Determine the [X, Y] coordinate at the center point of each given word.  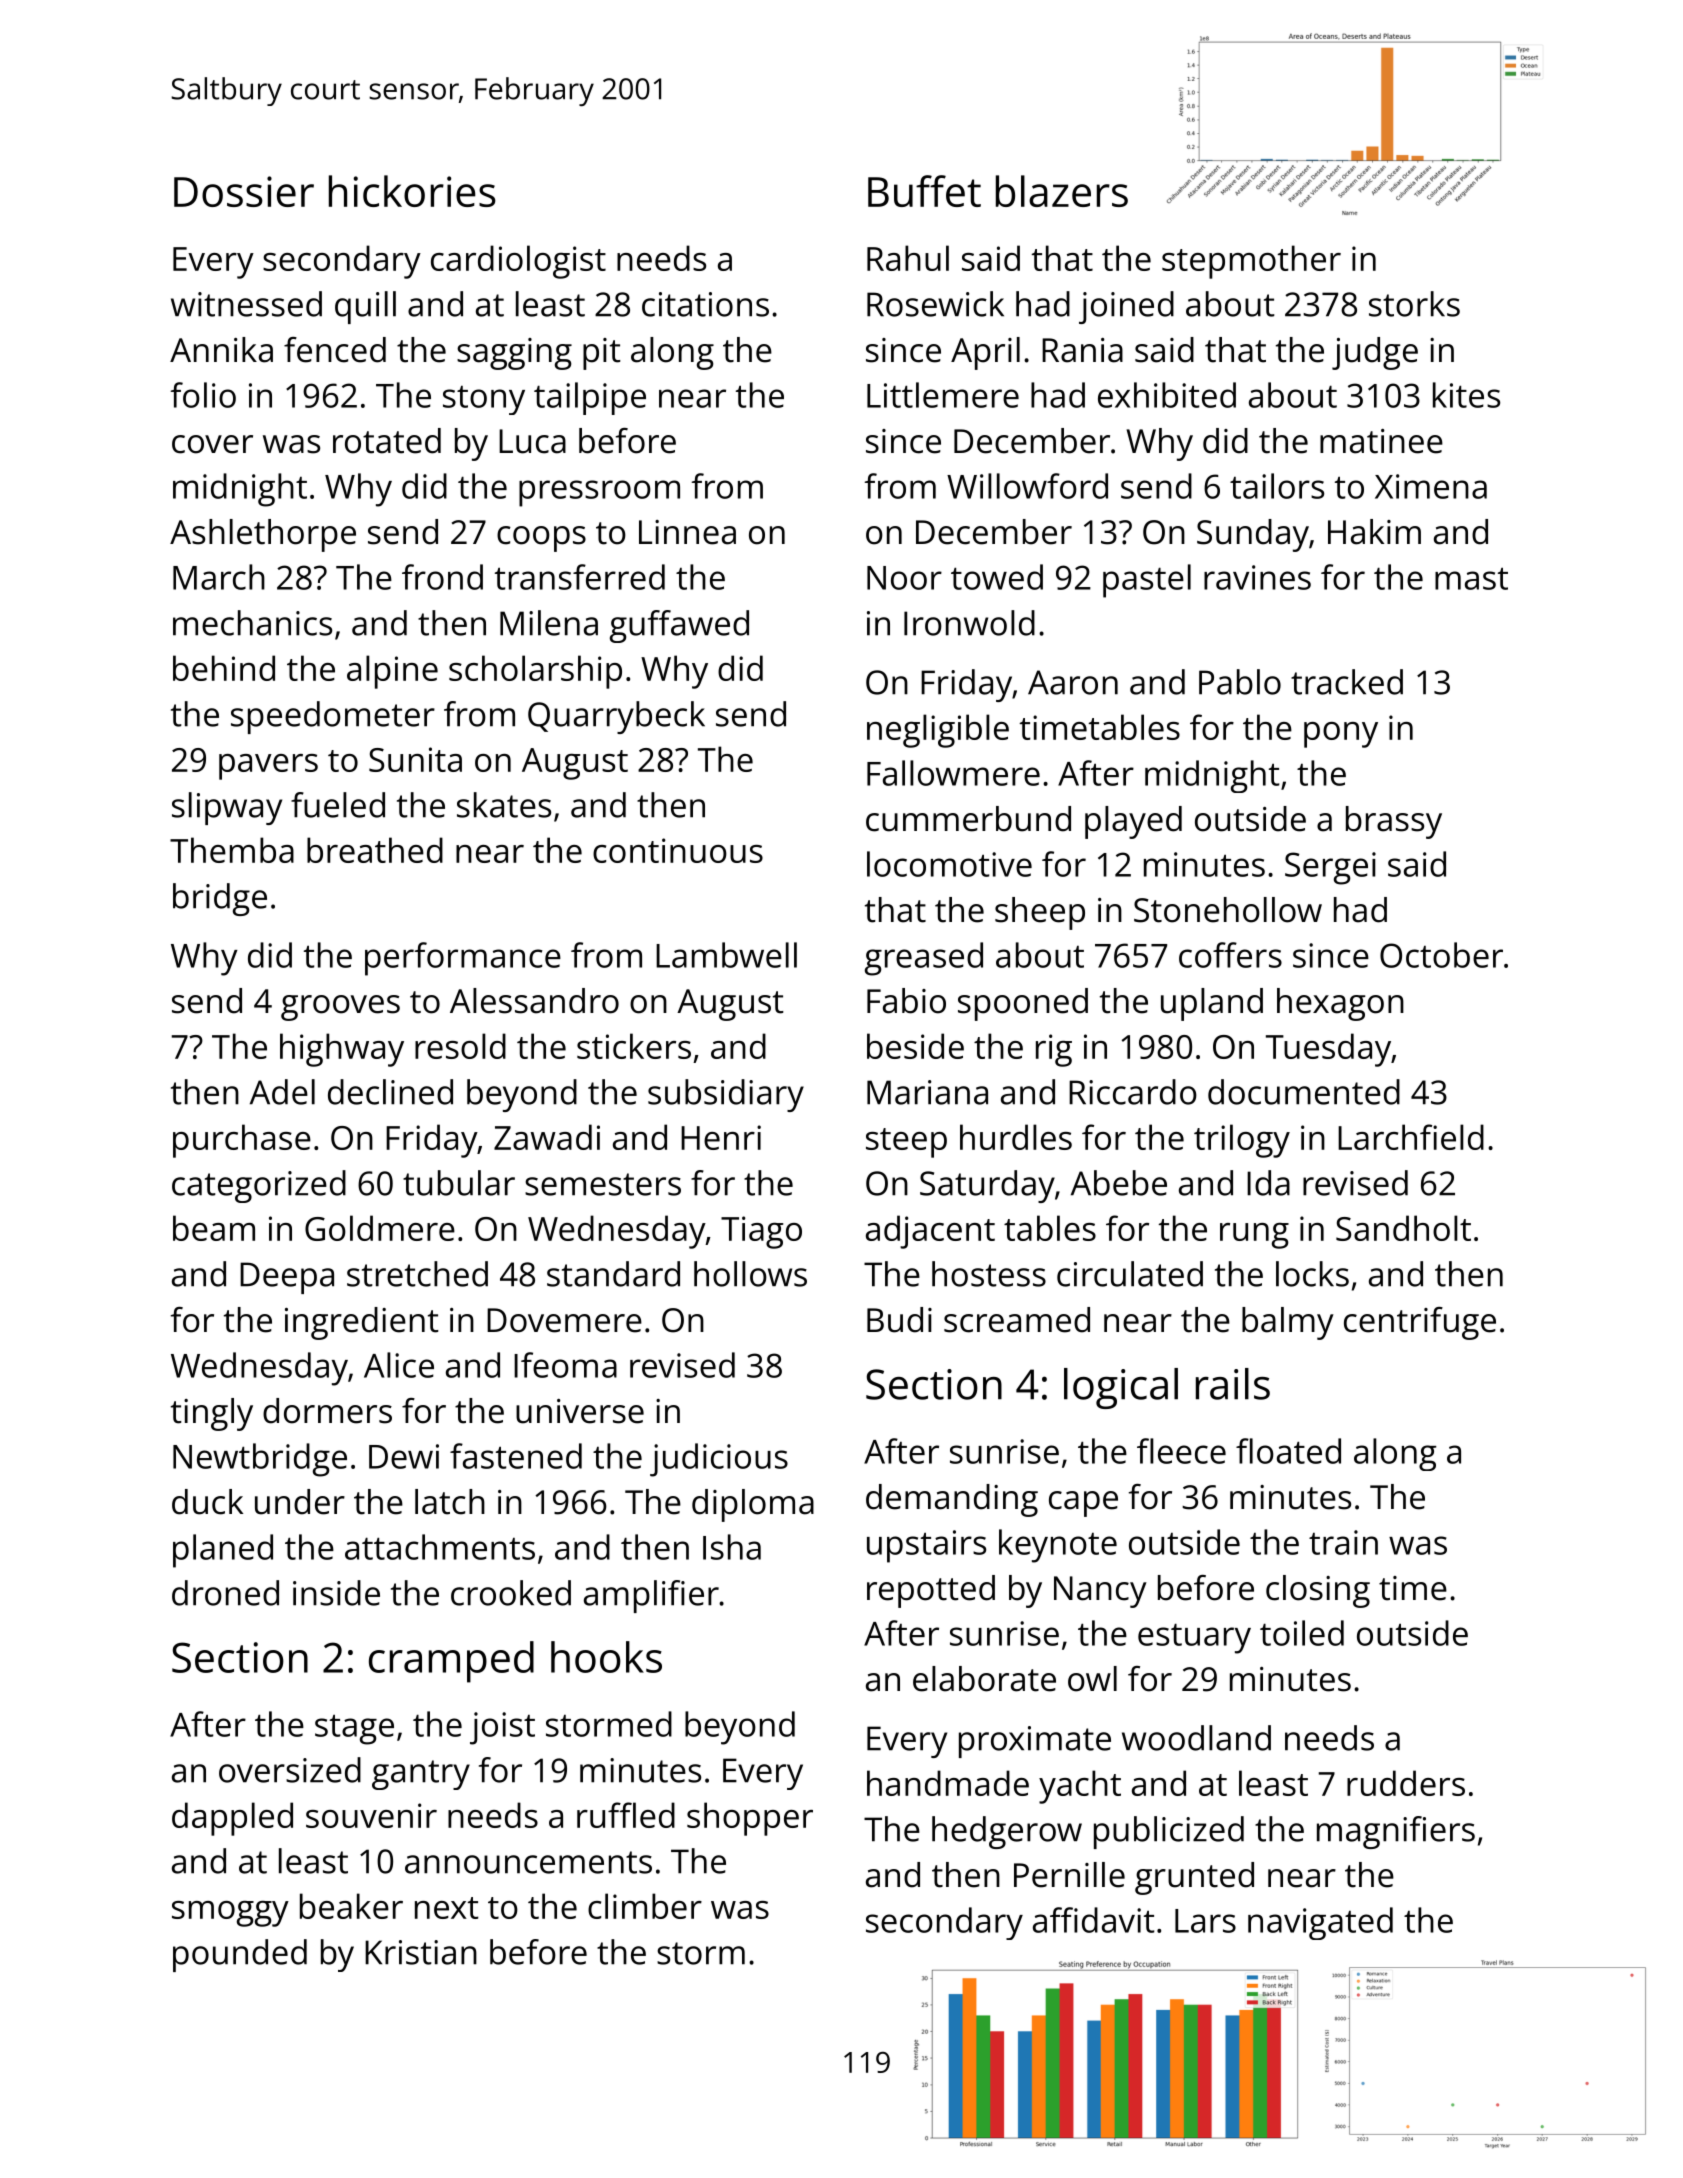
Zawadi [547, 1137]
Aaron [1073, 682]
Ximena [1431, 486]
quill [365, 307]
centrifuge [1420, 1323]
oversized [290, 1770]
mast [1471, 579]
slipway [227, 808]
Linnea [687, 532]
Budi [899, 1320]
